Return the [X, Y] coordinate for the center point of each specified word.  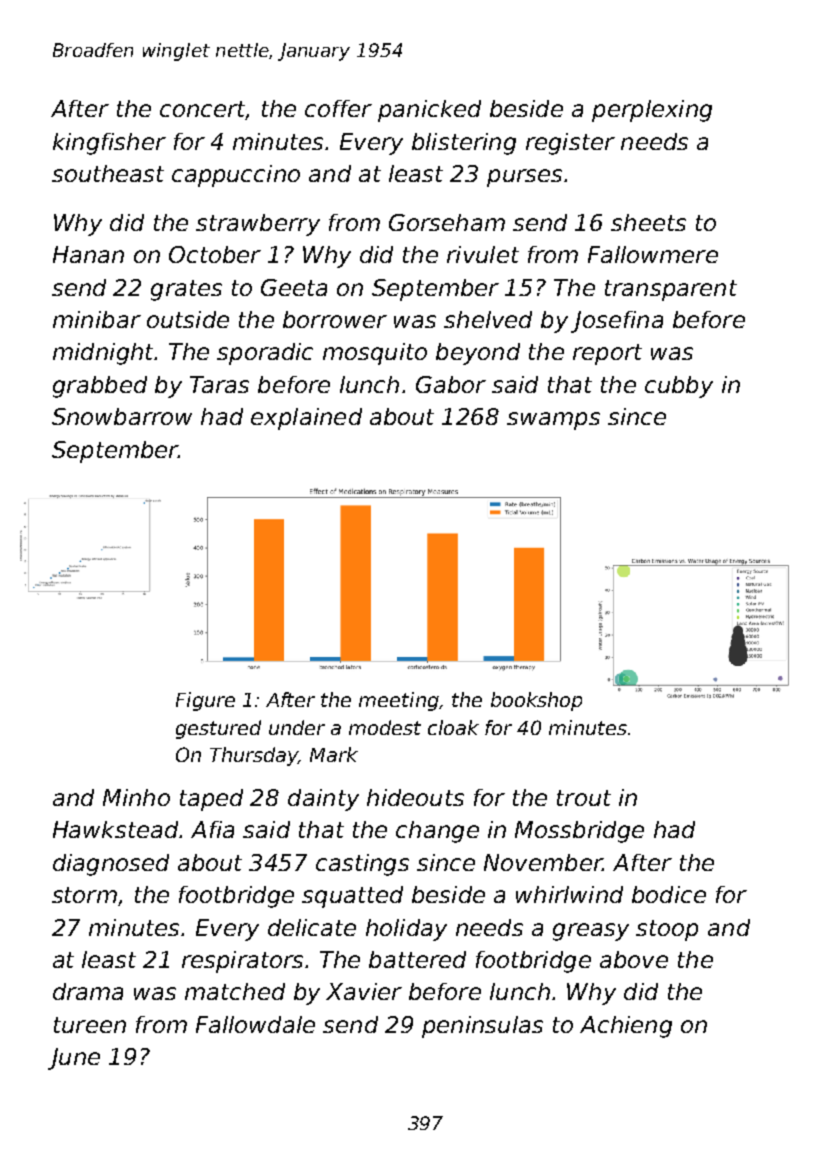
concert [203, 110]
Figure [205, 701]
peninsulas [482, 1027]
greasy [591, 932]
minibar [97, 319]
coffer [338, 108]
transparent [671, 290]
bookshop [536, 701]
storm [84, 895]
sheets [648, 222]
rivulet [483, 254]
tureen [90, 1025]
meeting [399, 701]
